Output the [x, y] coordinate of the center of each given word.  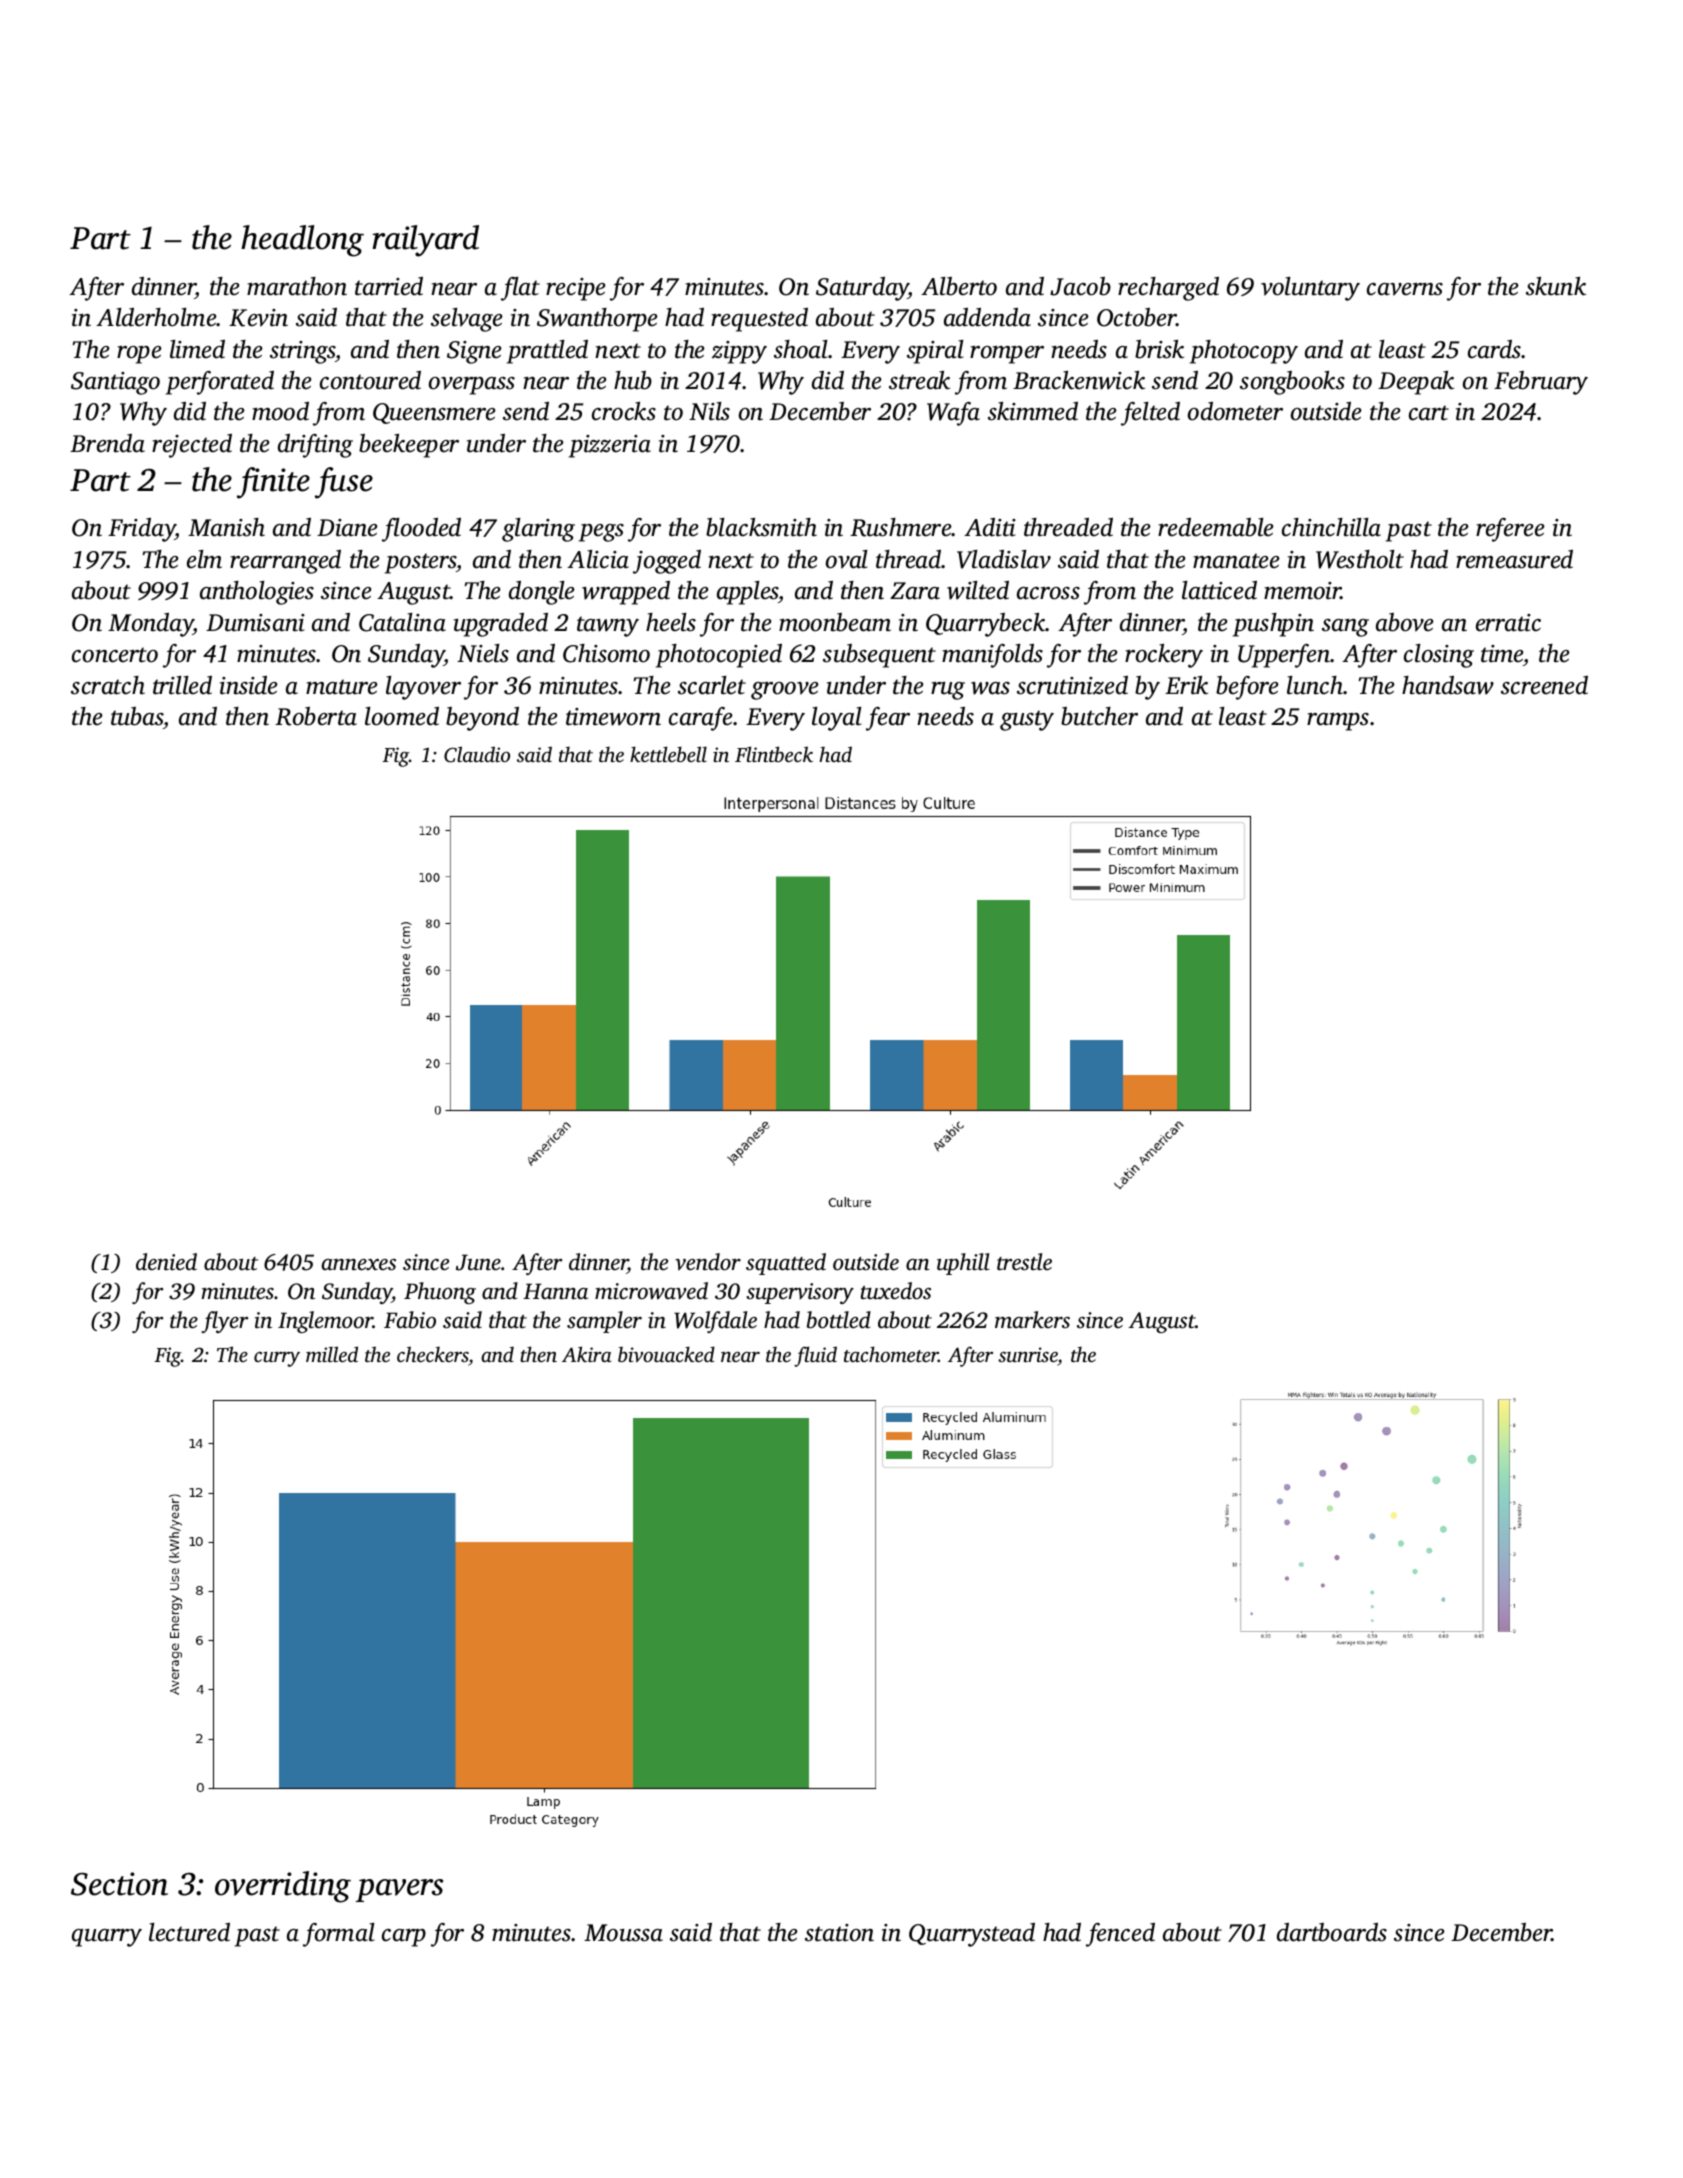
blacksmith [761, 527]
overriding [283, 1887]
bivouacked [666, 1354]
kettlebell [668, 754]
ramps [1338, 722]
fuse [344, 483]
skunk [1556, 286]
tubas [137, 716]
